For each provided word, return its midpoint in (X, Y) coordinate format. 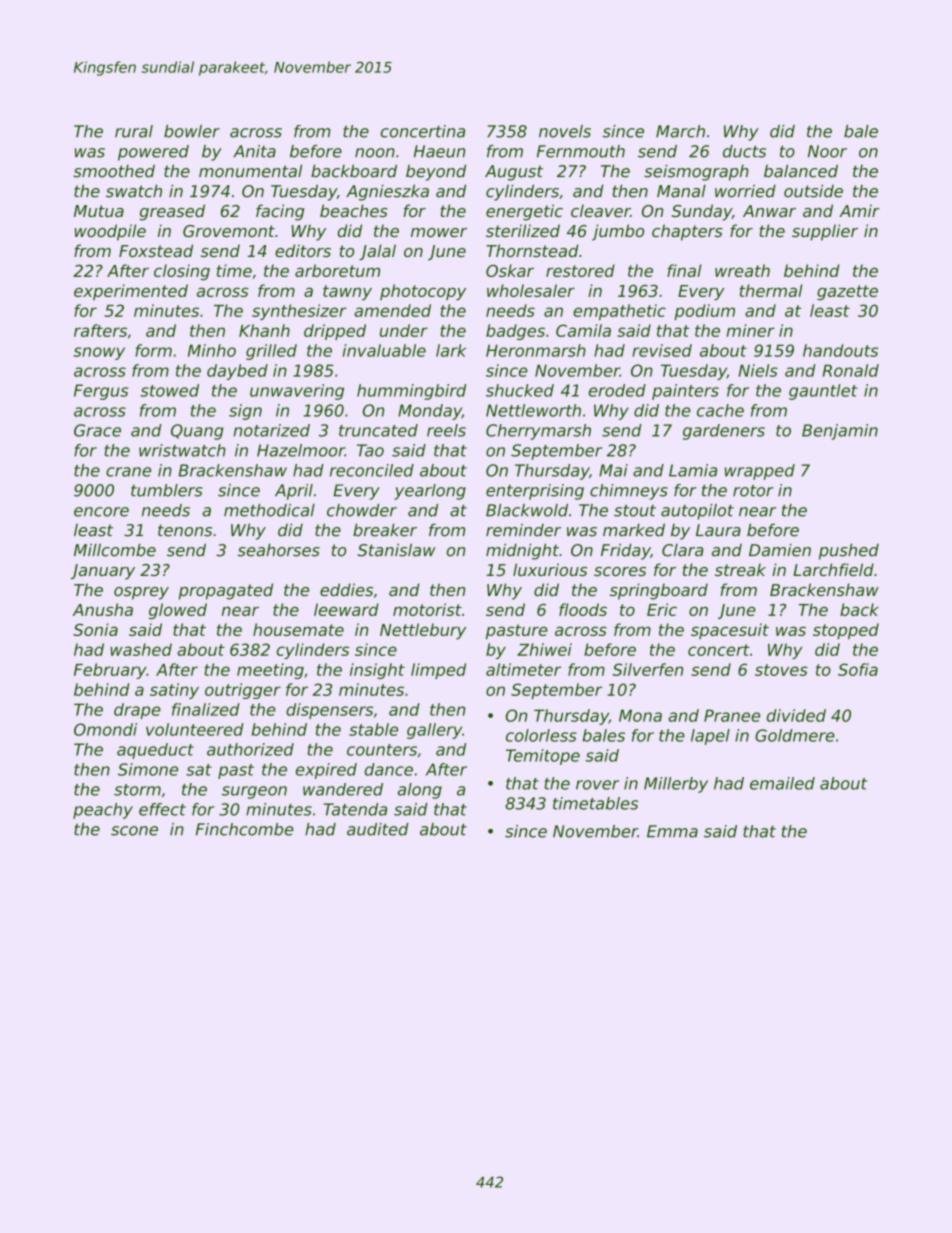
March (680, 131)
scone (134, 831)
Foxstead (156, 250)
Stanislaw (397, 550)
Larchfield (833, 569)
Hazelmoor (301, 450)
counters (382, 750)
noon (375, 153)
